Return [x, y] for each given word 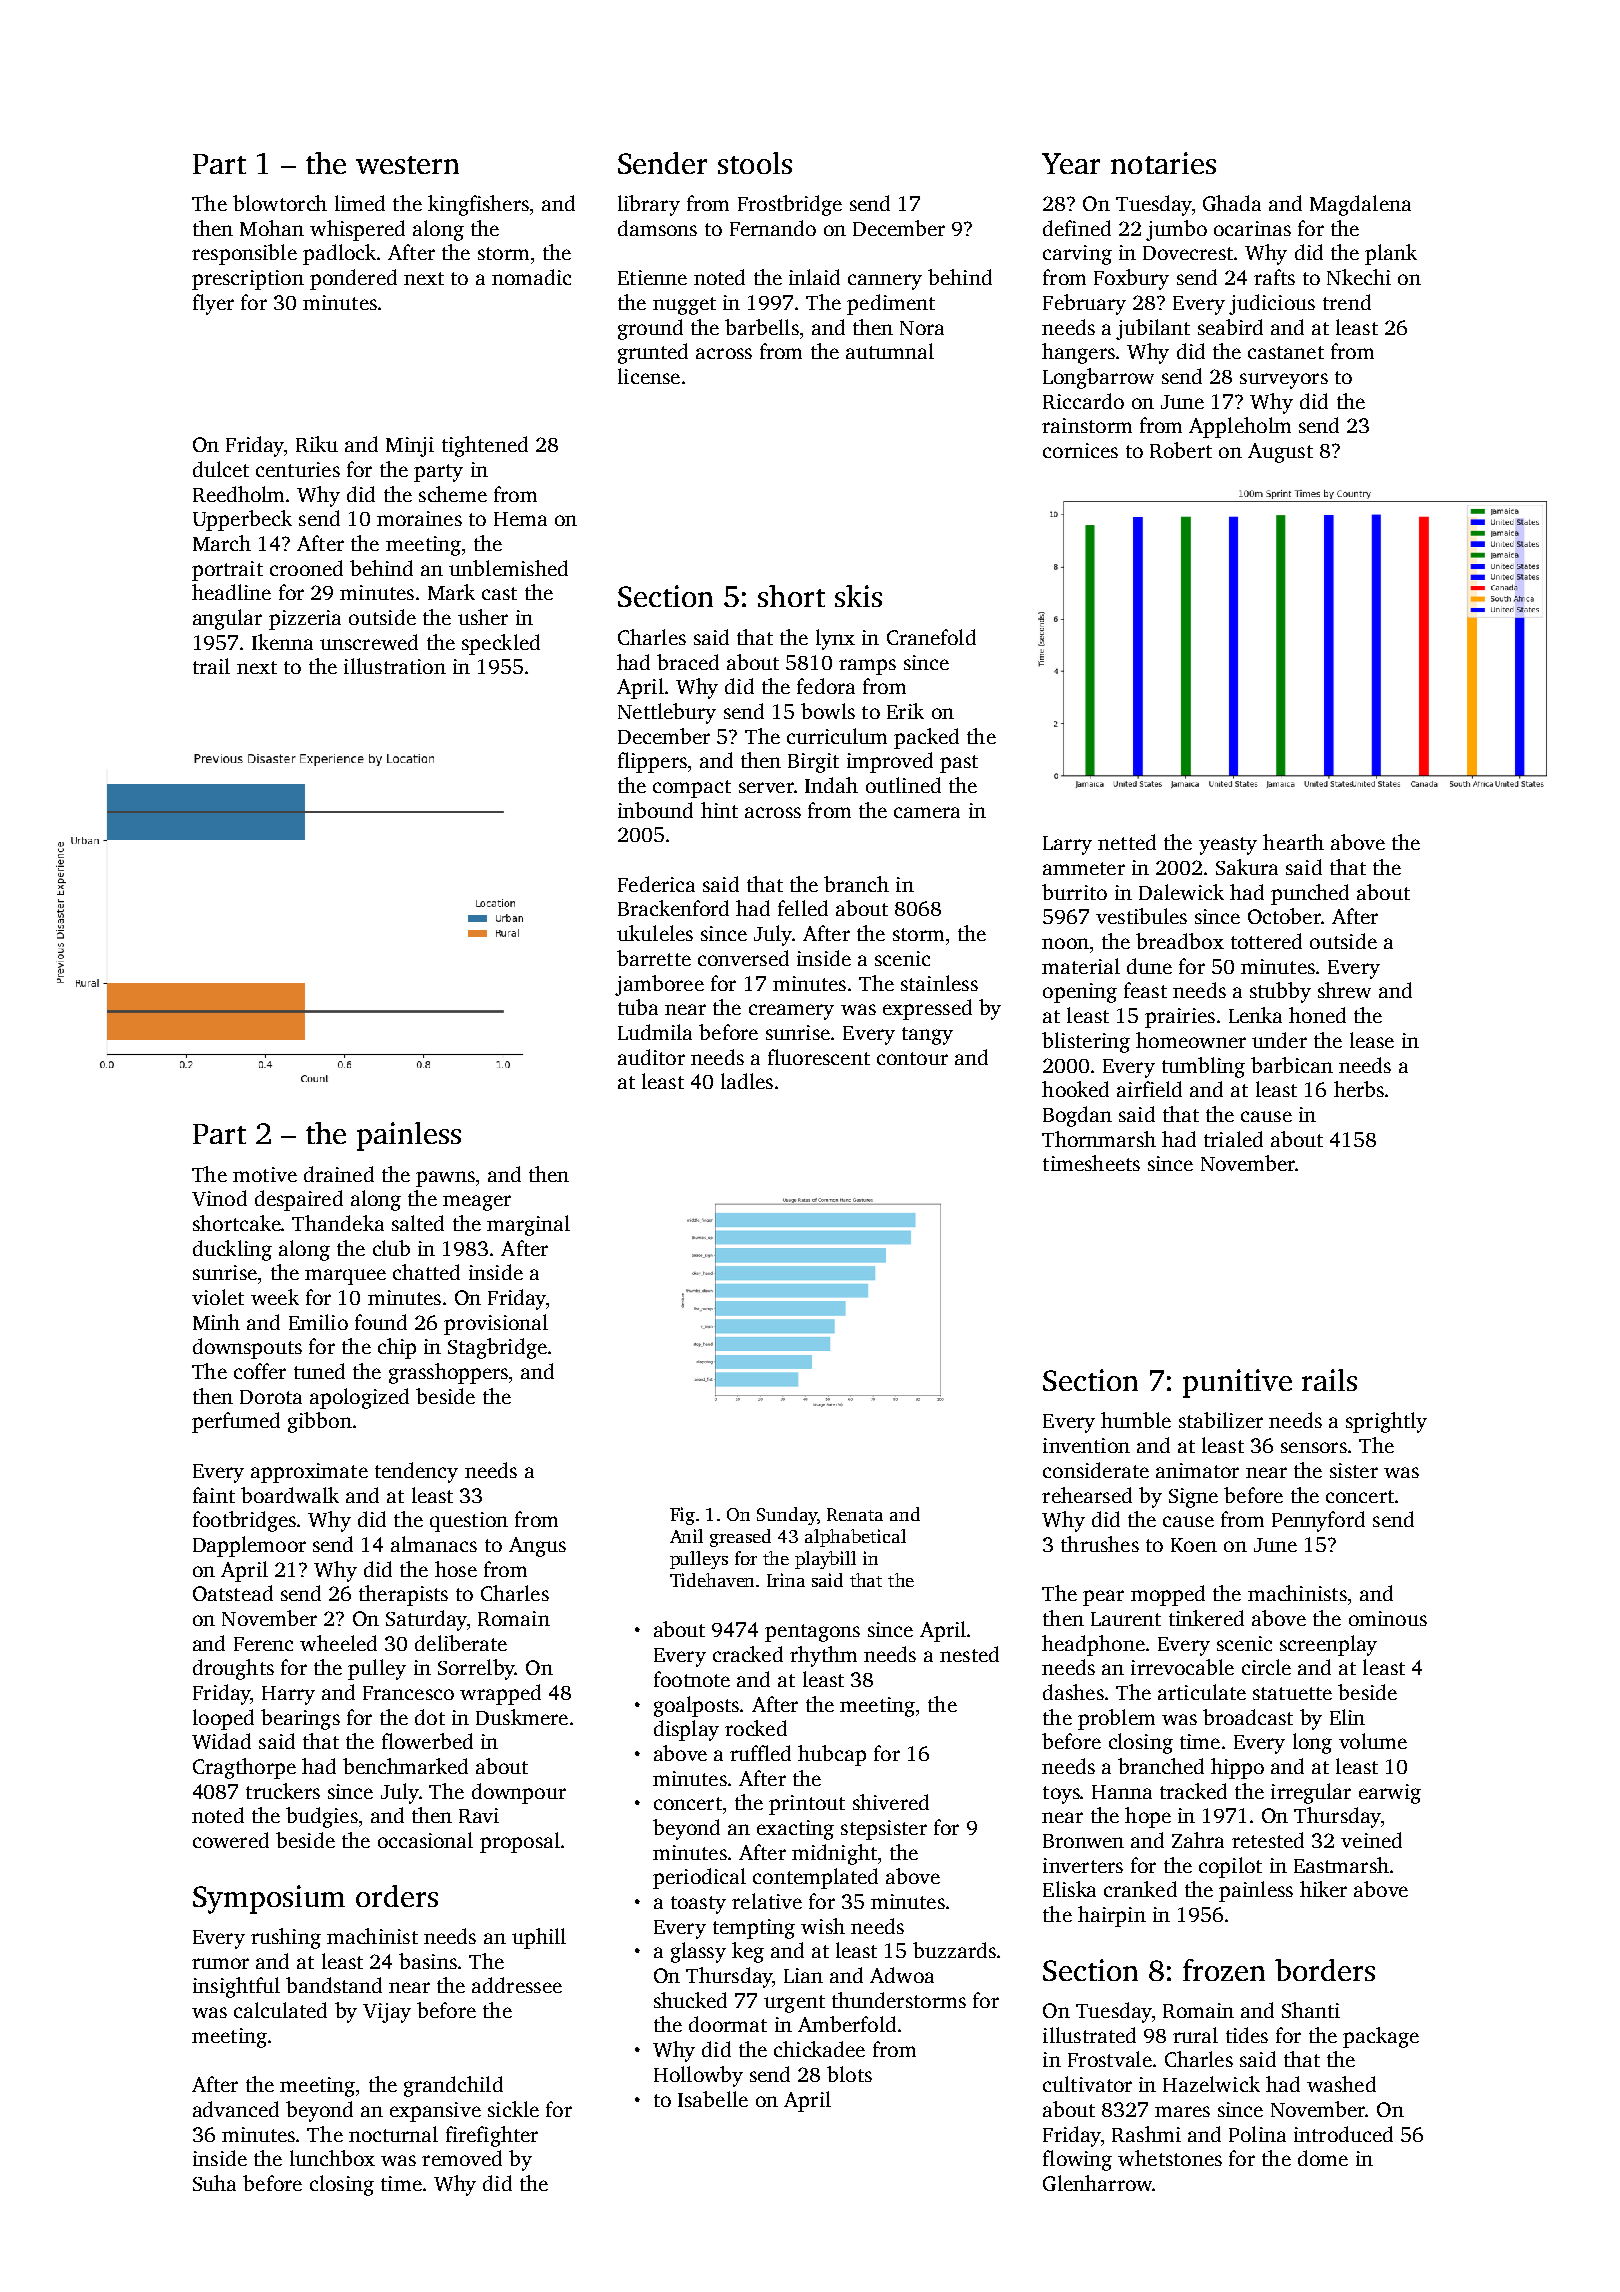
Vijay [387, 2013]
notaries [1163, 163]
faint [214, 1495]
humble [1136, 1420]
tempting [754, 1929]
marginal [528, 1225]
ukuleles [655, 933]
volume [1373, 1741]
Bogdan [1077, 1116]
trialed [1233, 1139]
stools [755, 163]
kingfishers [478, 205]
